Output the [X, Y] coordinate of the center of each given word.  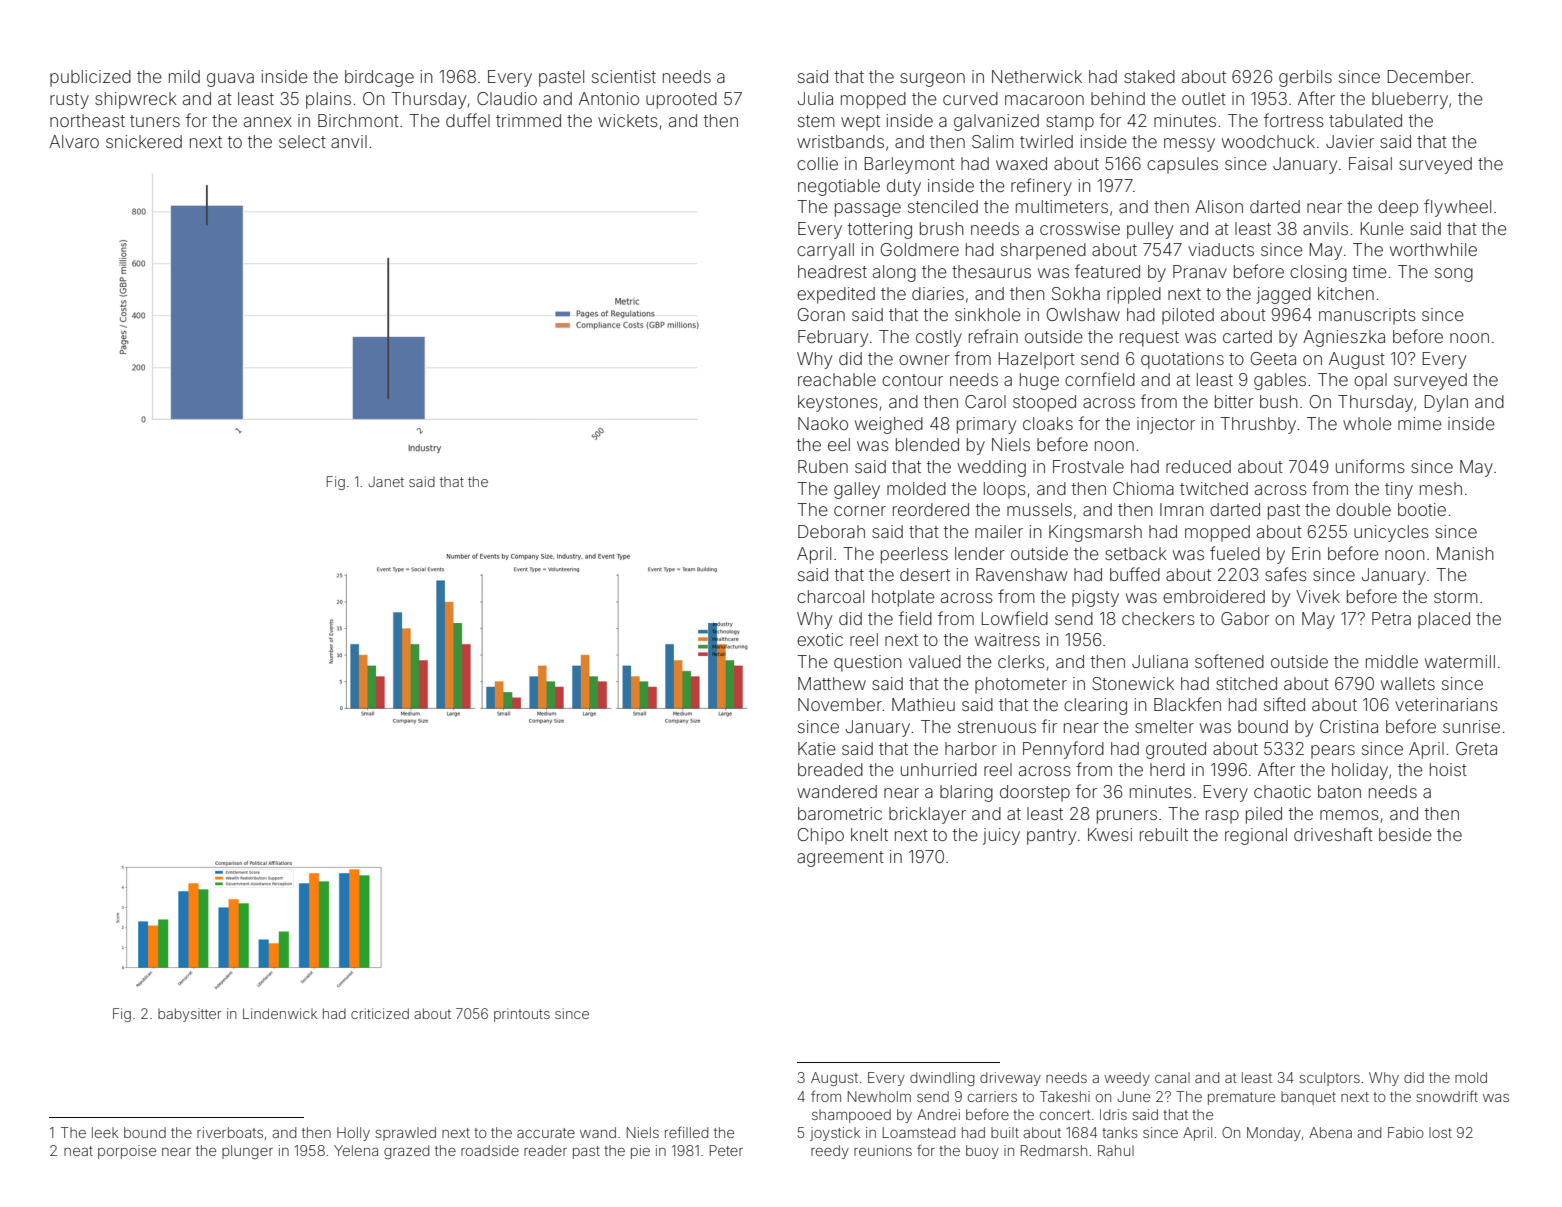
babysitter [189, 1015]
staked [1149, 76]
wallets [1408, 683]
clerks [1021, 661]
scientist [624, 76]
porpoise [127, 1152]
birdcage [379, 78]
